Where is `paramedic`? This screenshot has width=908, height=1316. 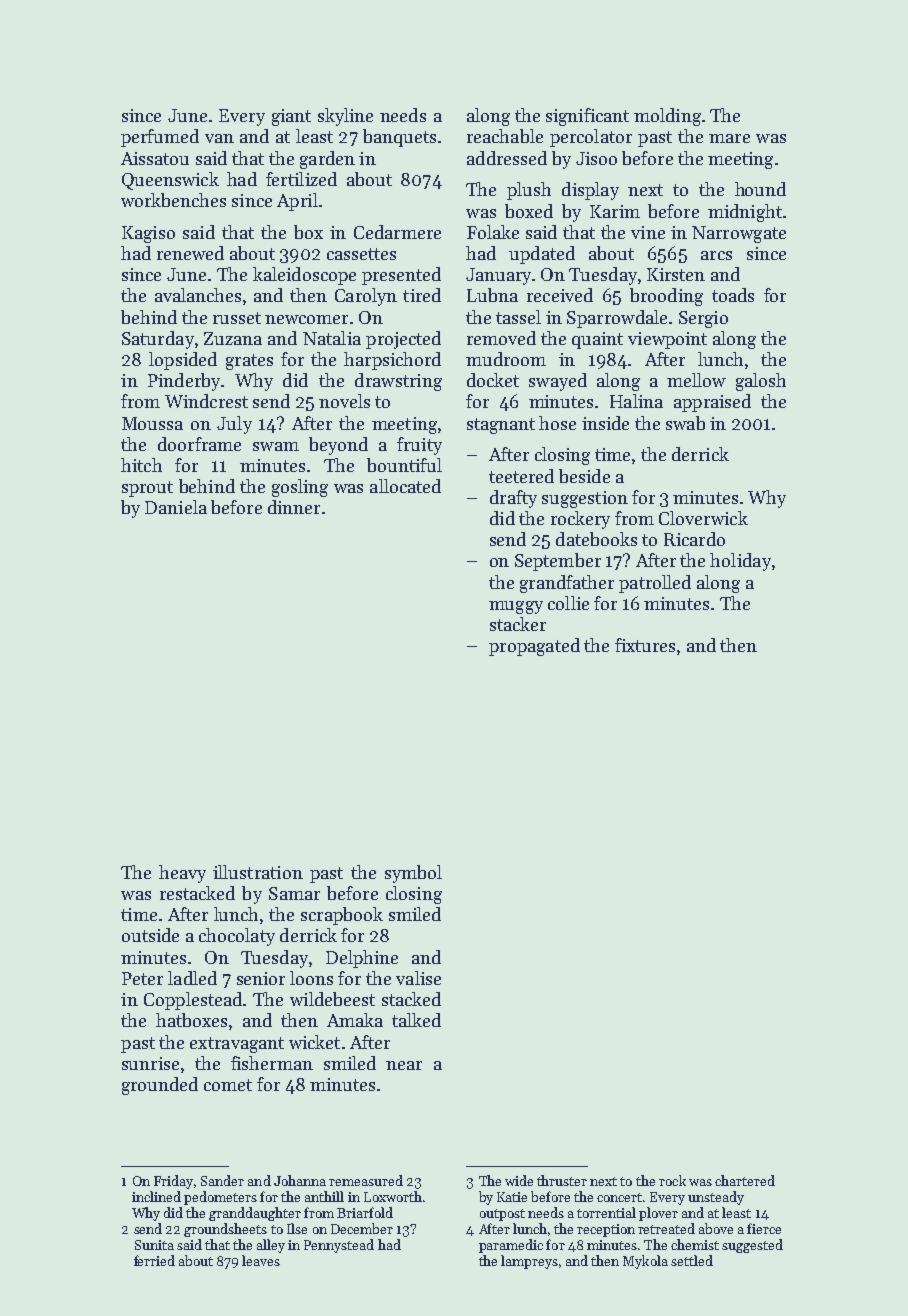
paramedic is located at coordinates (511, 1246).
